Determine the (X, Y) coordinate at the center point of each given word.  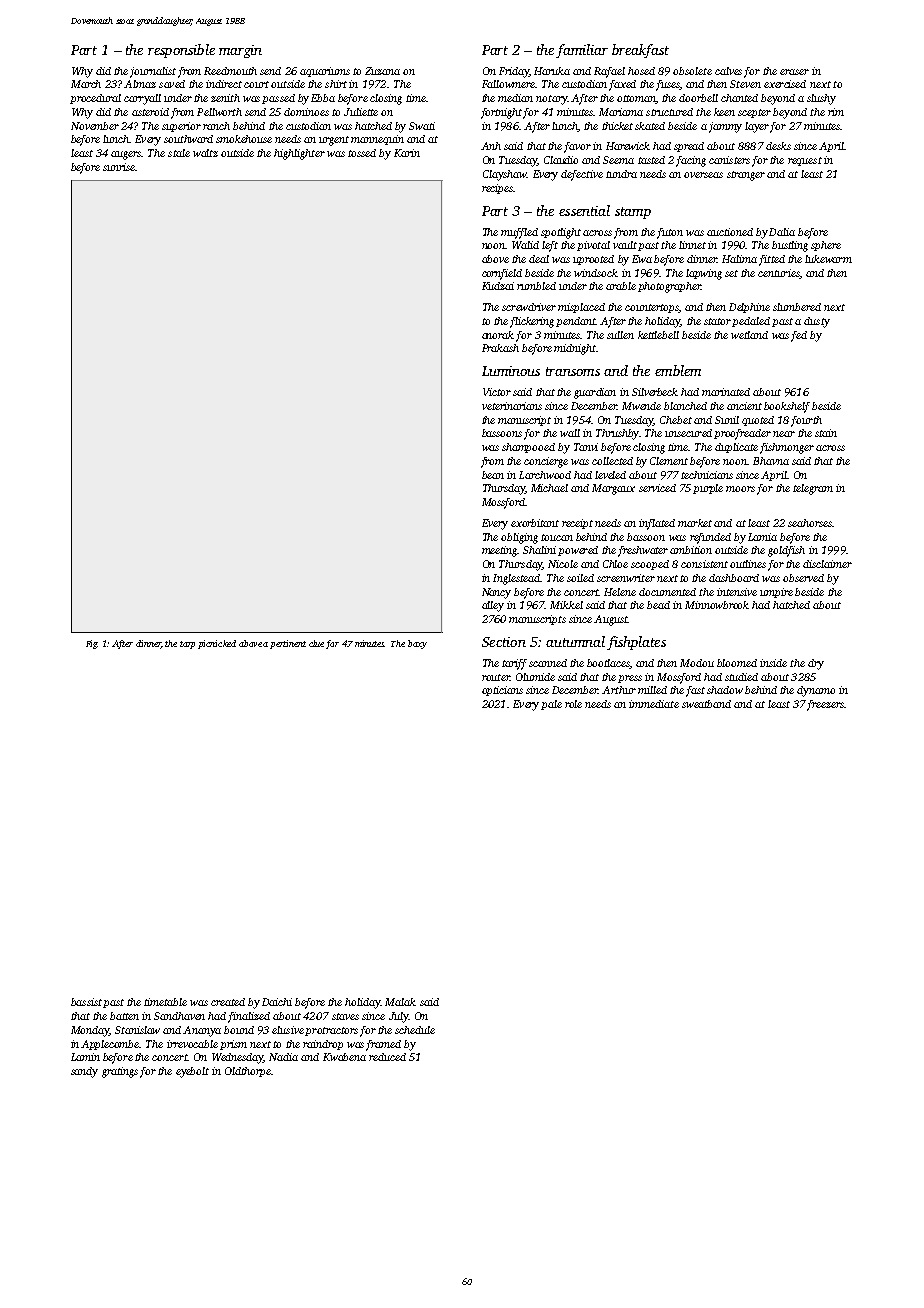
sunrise (119, 167)
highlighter (299, 154)
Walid (525, 245)
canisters (729, 160)
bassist (86, 1002)
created (228, 1002)
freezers (825, 705)
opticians (502, 691)
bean (493, 475)
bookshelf (787, 407)
